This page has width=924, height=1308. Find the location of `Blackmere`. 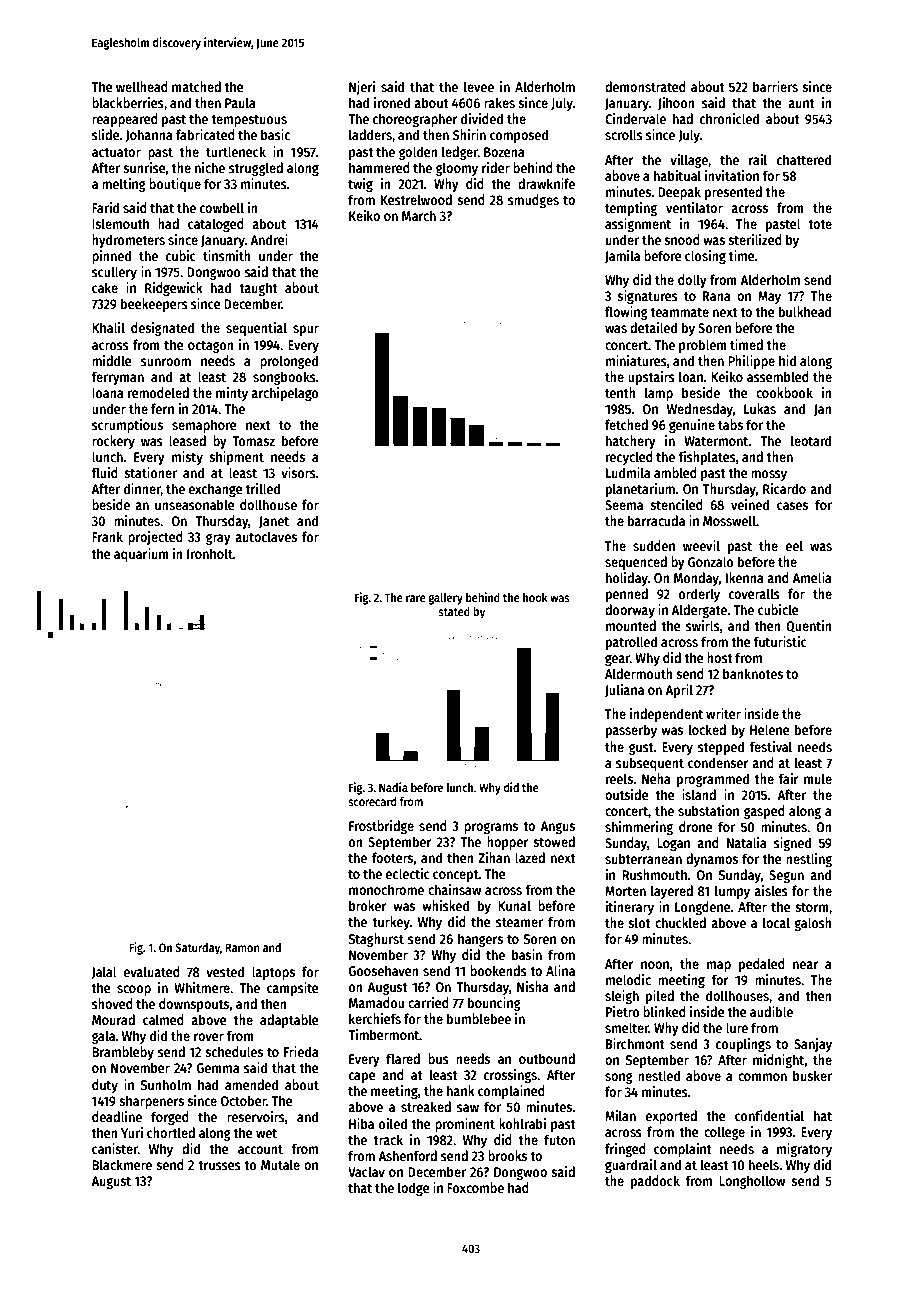

Blackmere is located at coordinates (122, 1164).
